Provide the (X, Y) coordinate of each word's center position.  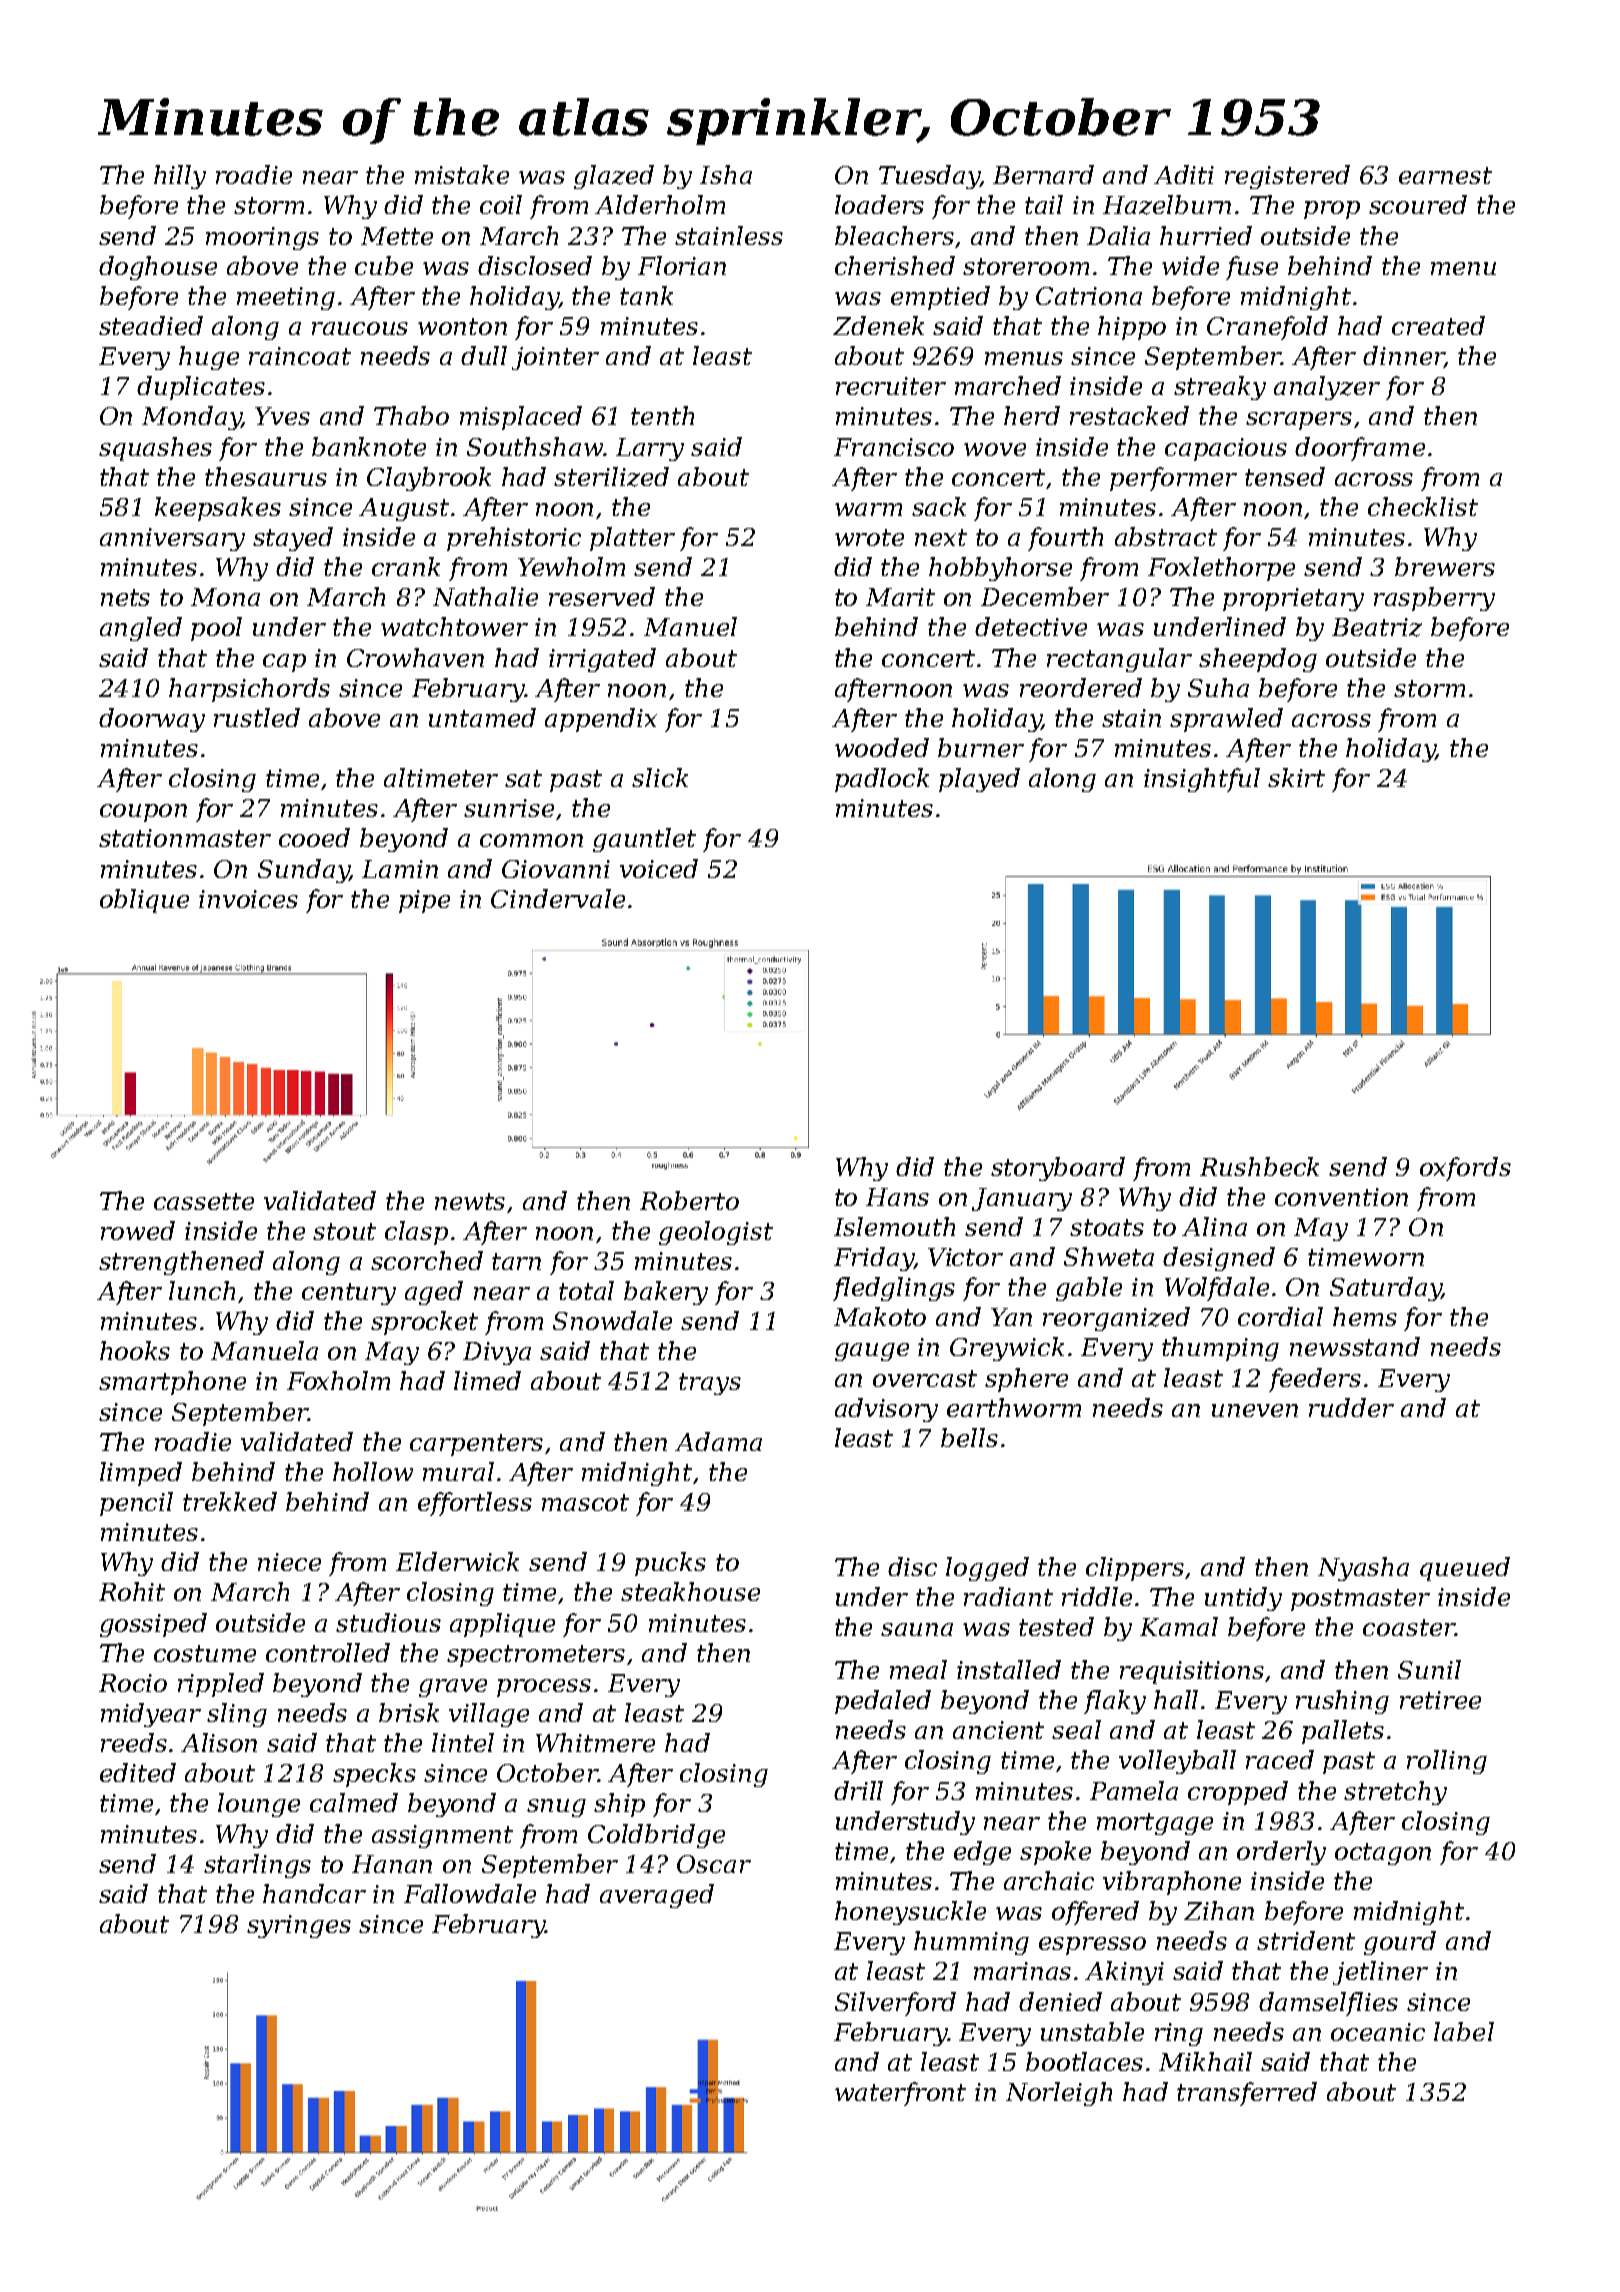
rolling (1447, 1762)
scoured (1418, 204)
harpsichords (249, 690)
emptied (940, 298)
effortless (475, 1504)
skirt (1296, 777)
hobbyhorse (1000, 569)
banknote (369, 446)
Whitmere (595, 1742)
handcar (314, 1893)
